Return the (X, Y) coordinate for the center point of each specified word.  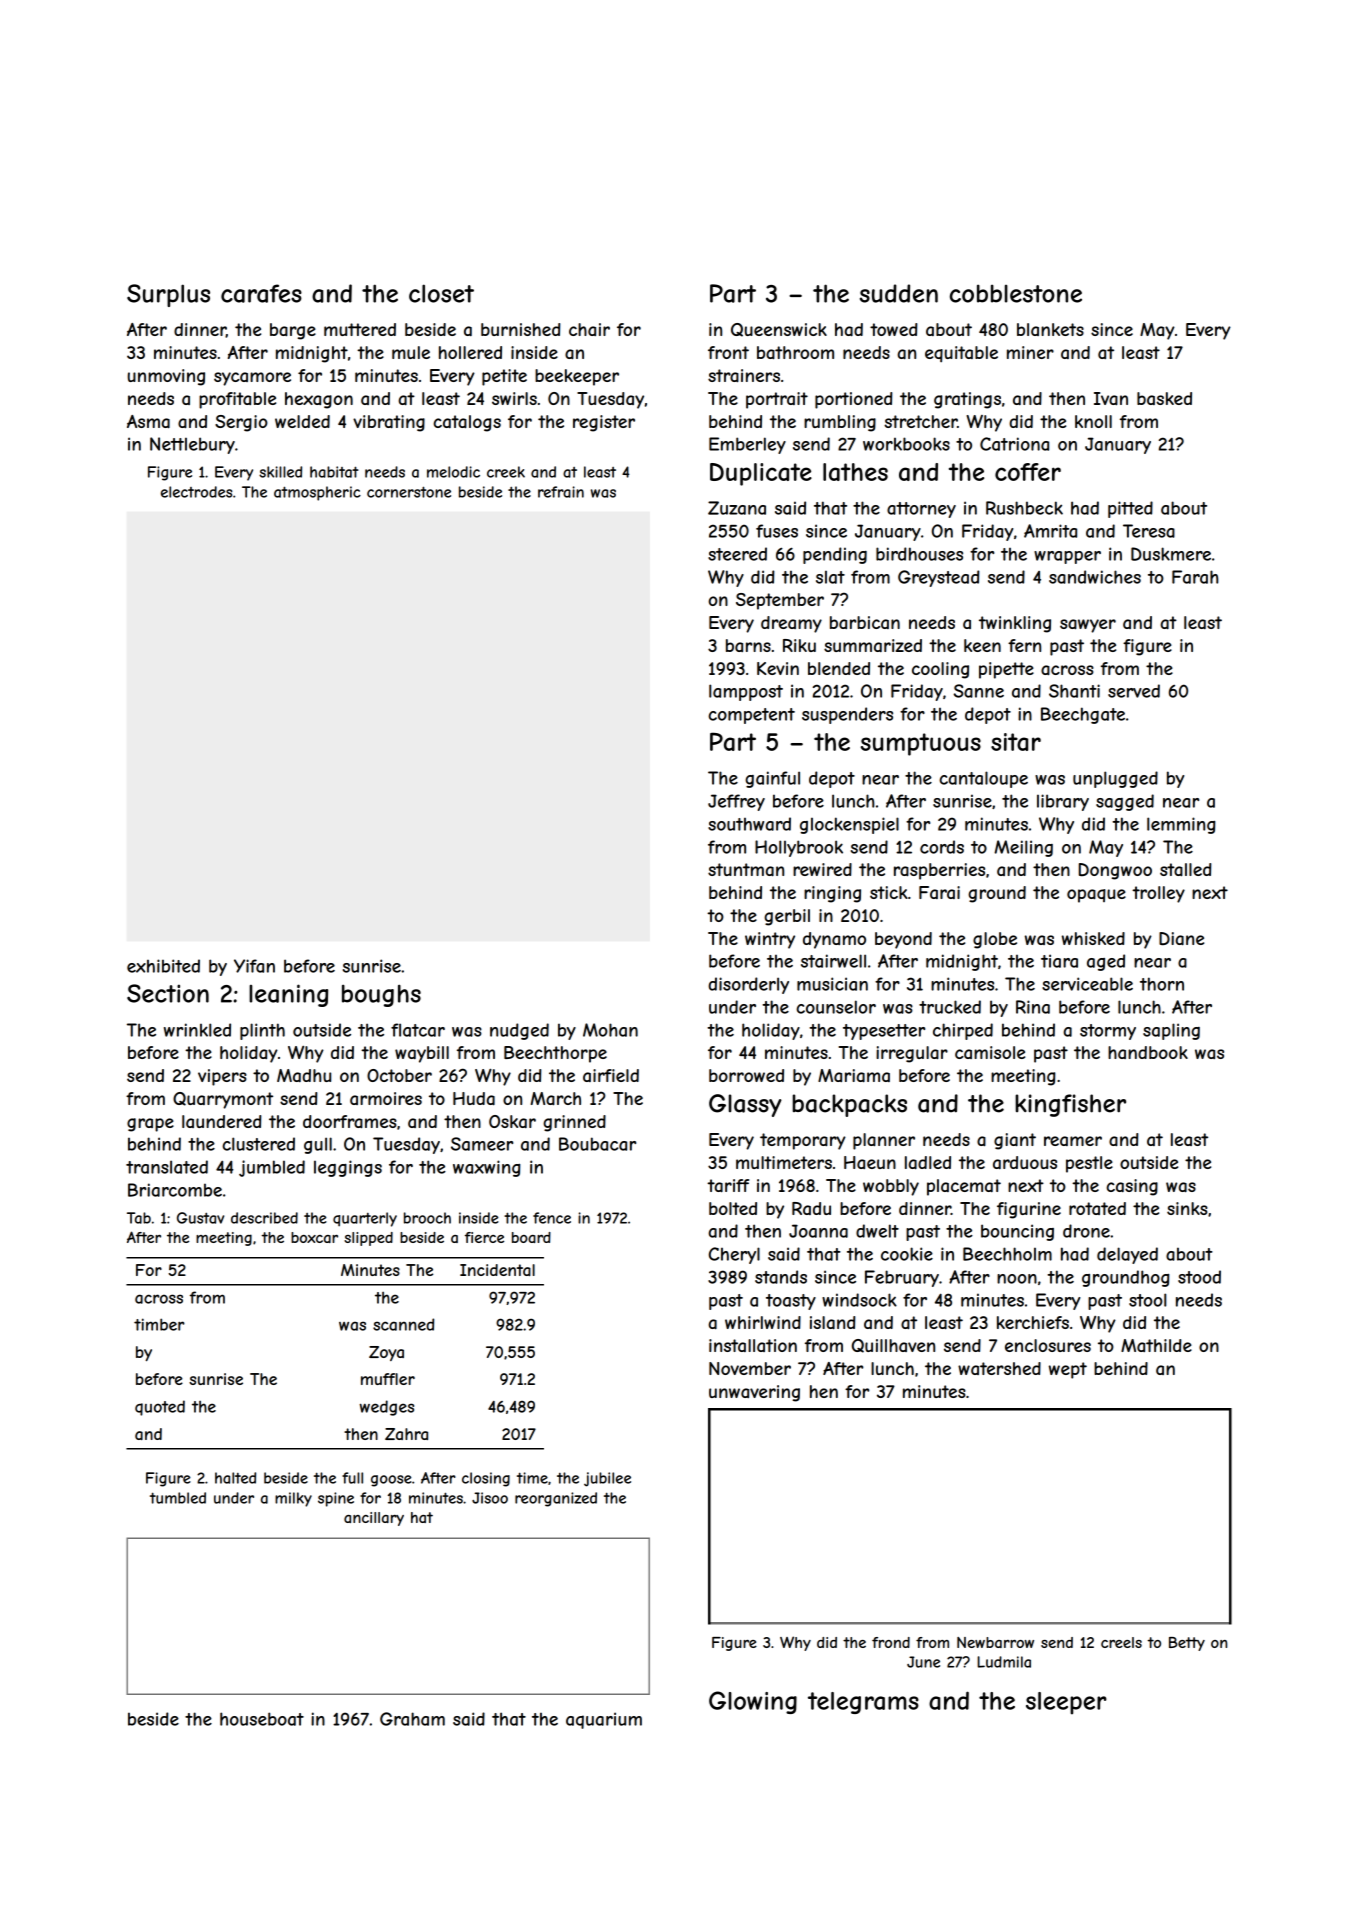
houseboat (262, 1719)
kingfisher (1070, 1105)
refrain (561, 492)
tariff (728, 1186)
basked (1164, 398)
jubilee (607, 1479)
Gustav (200, 1218)
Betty (1187, 1644)
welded (302, 421)
